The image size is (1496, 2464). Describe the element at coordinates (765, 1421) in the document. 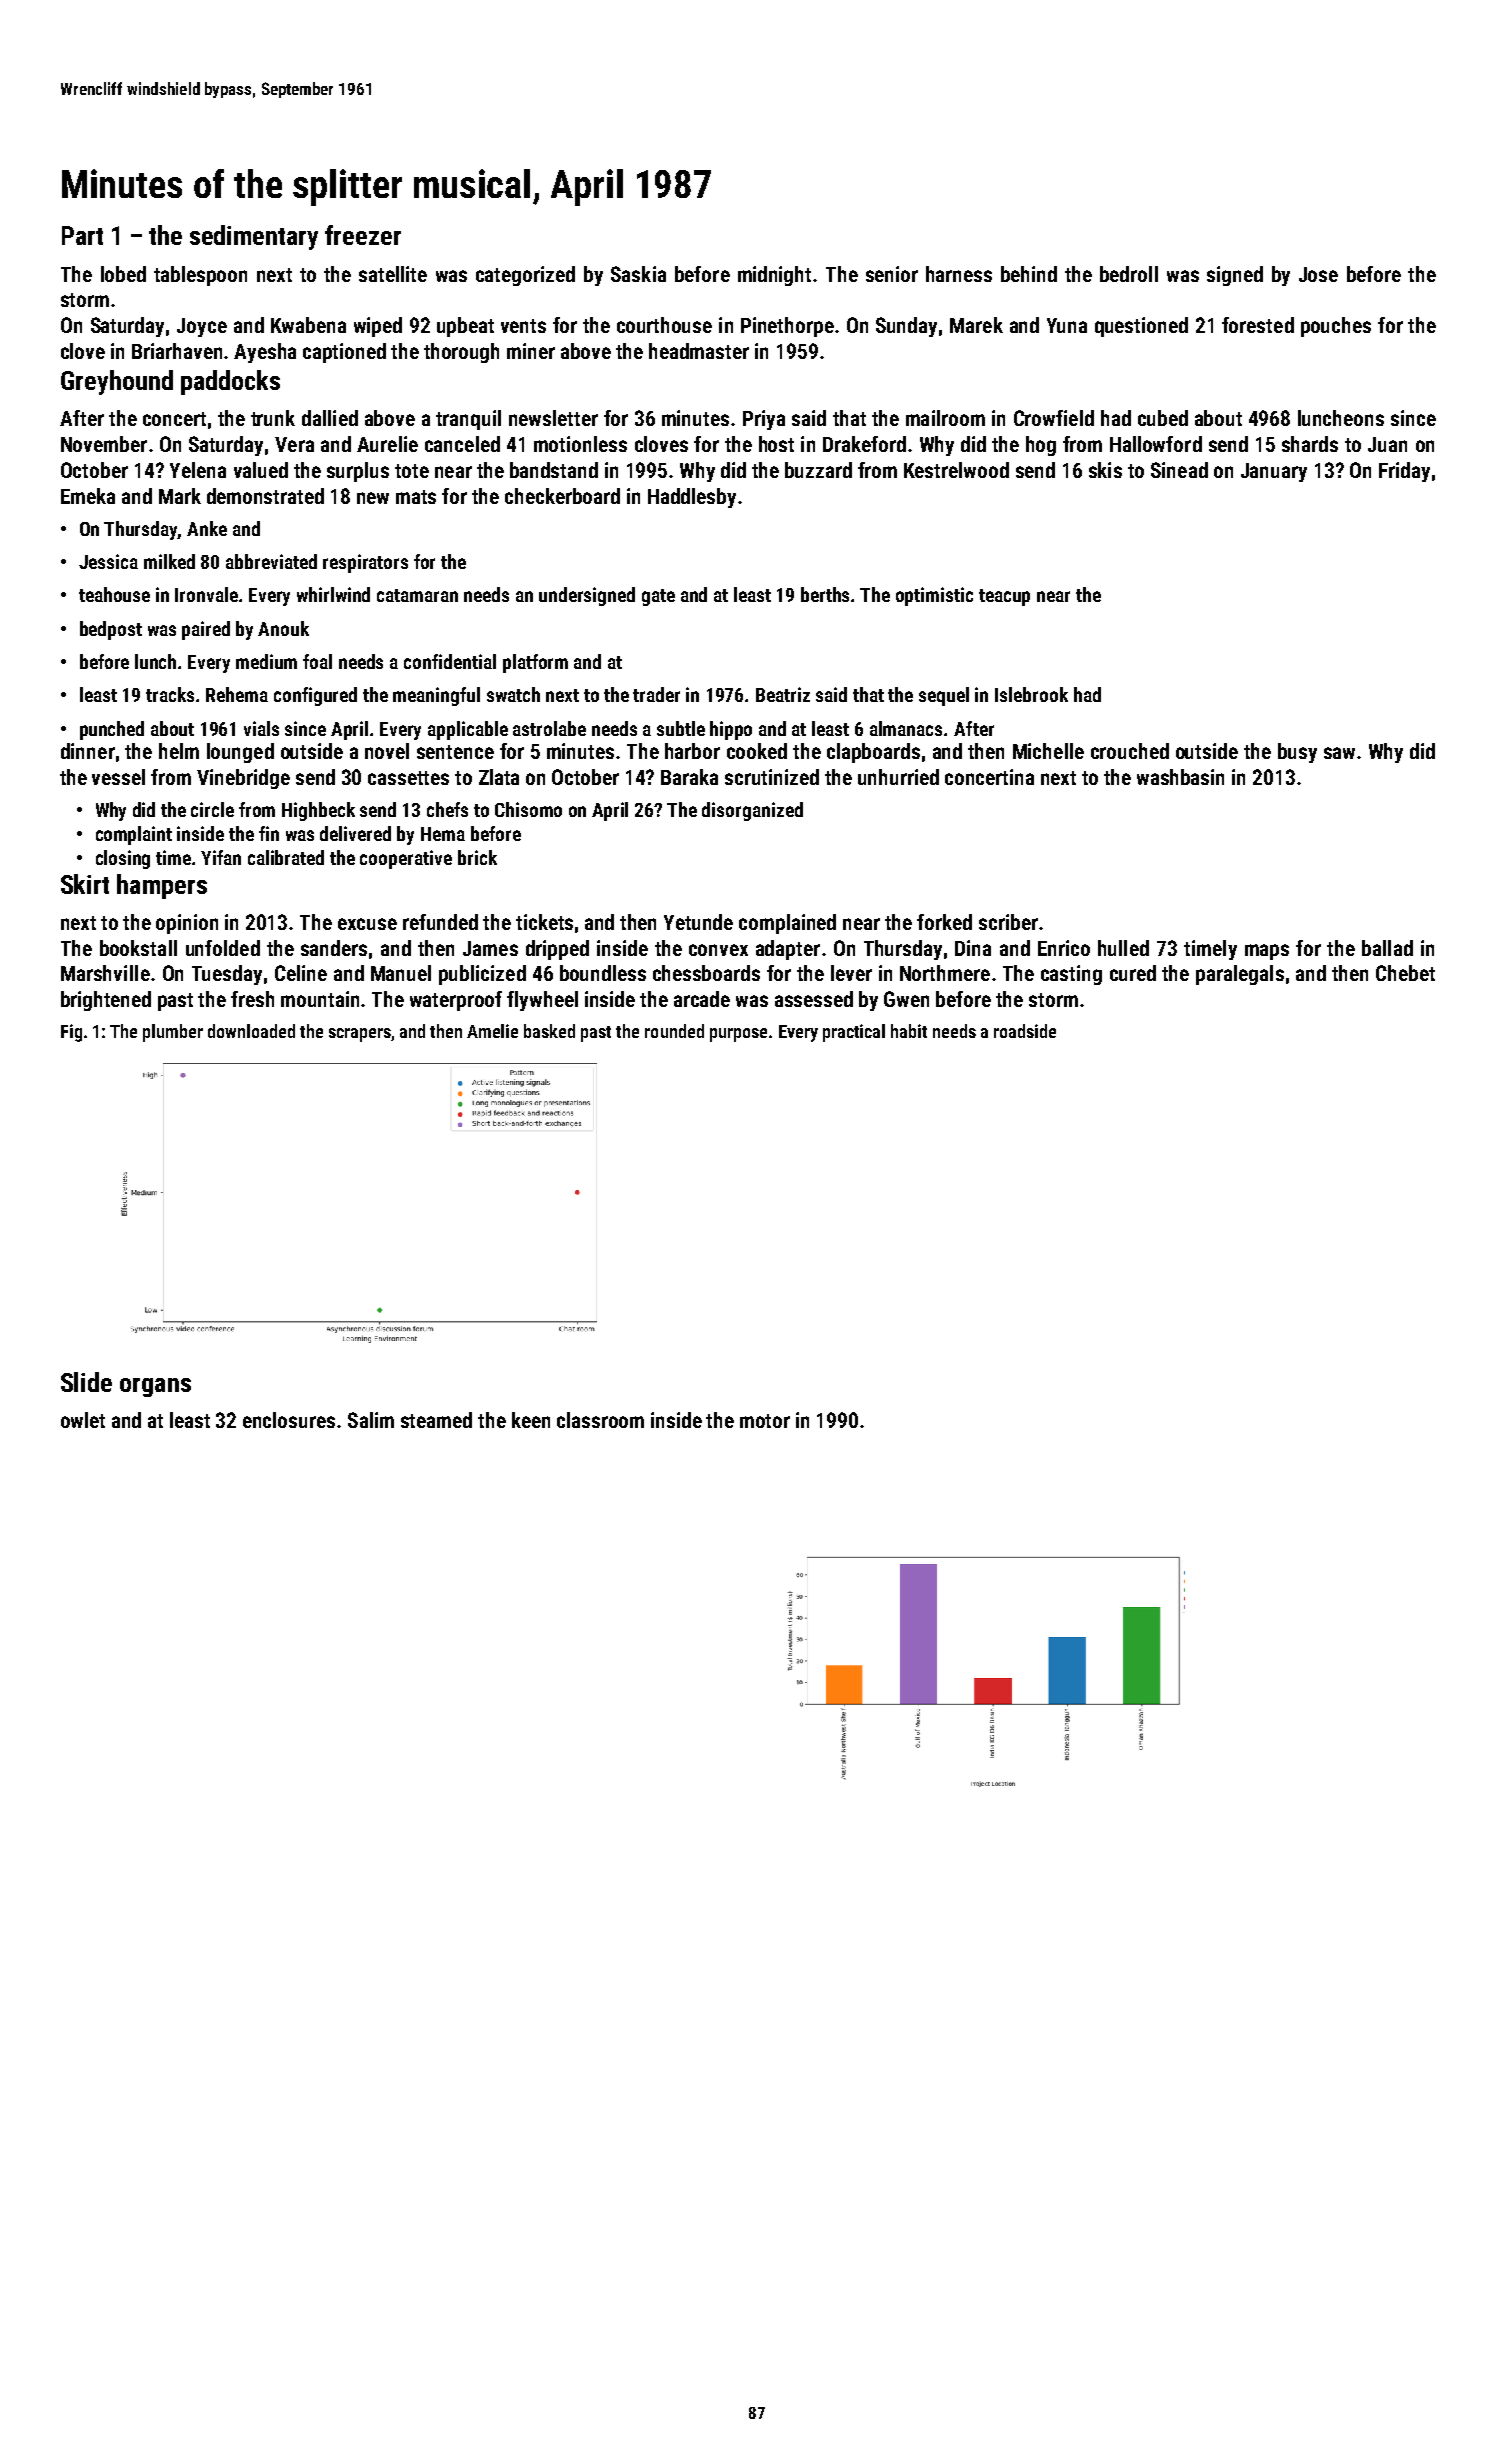

I see `motor` at that location.
